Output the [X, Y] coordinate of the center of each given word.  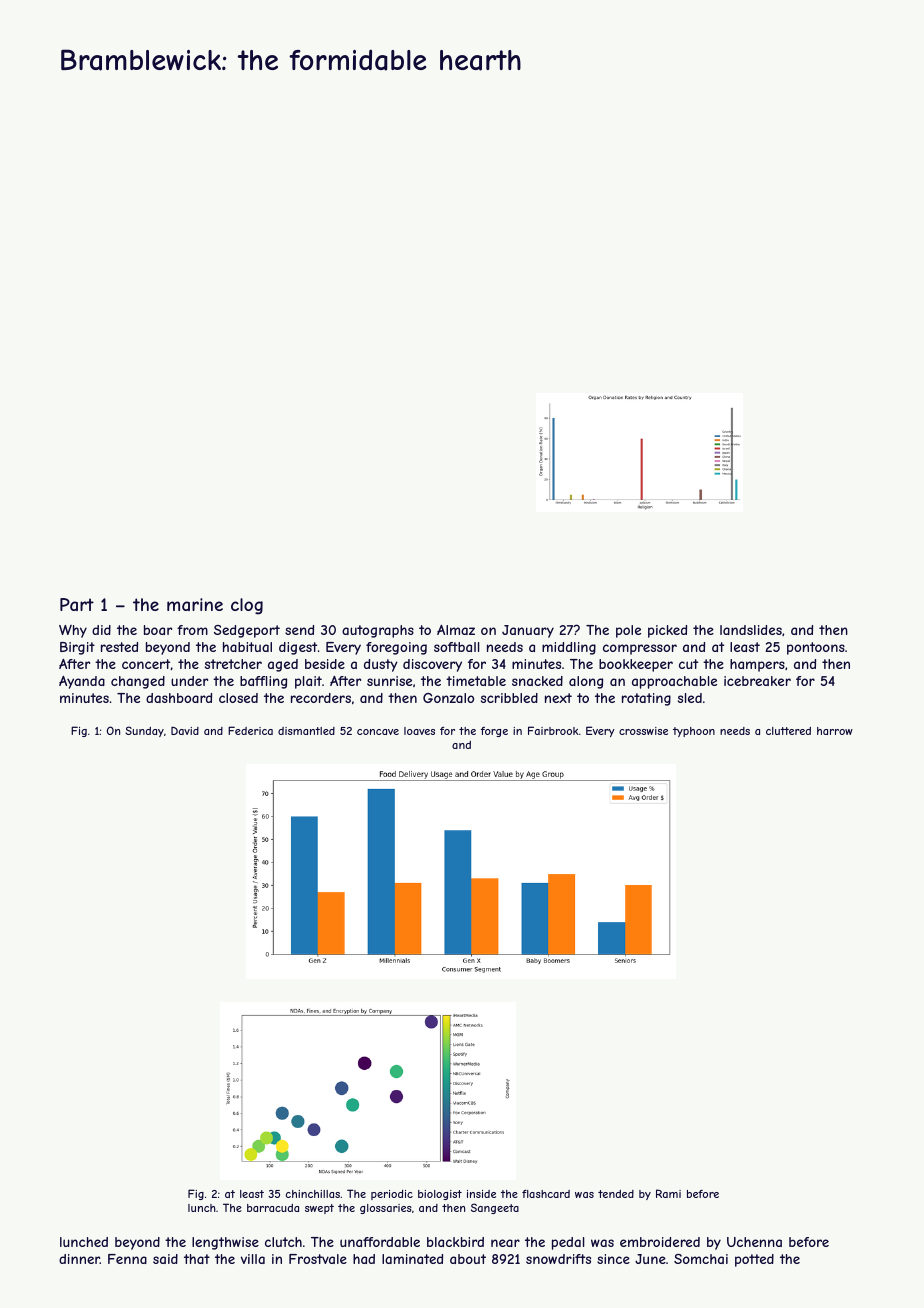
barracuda [273, 1208]
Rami [668, 1193]
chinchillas [313, 1194]
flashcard [546, 1194]
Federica [250, 730]
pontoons [816, 648]
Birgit [77, 648]
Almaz [456, 630]
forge [494, 732]
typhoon [694, 732]
